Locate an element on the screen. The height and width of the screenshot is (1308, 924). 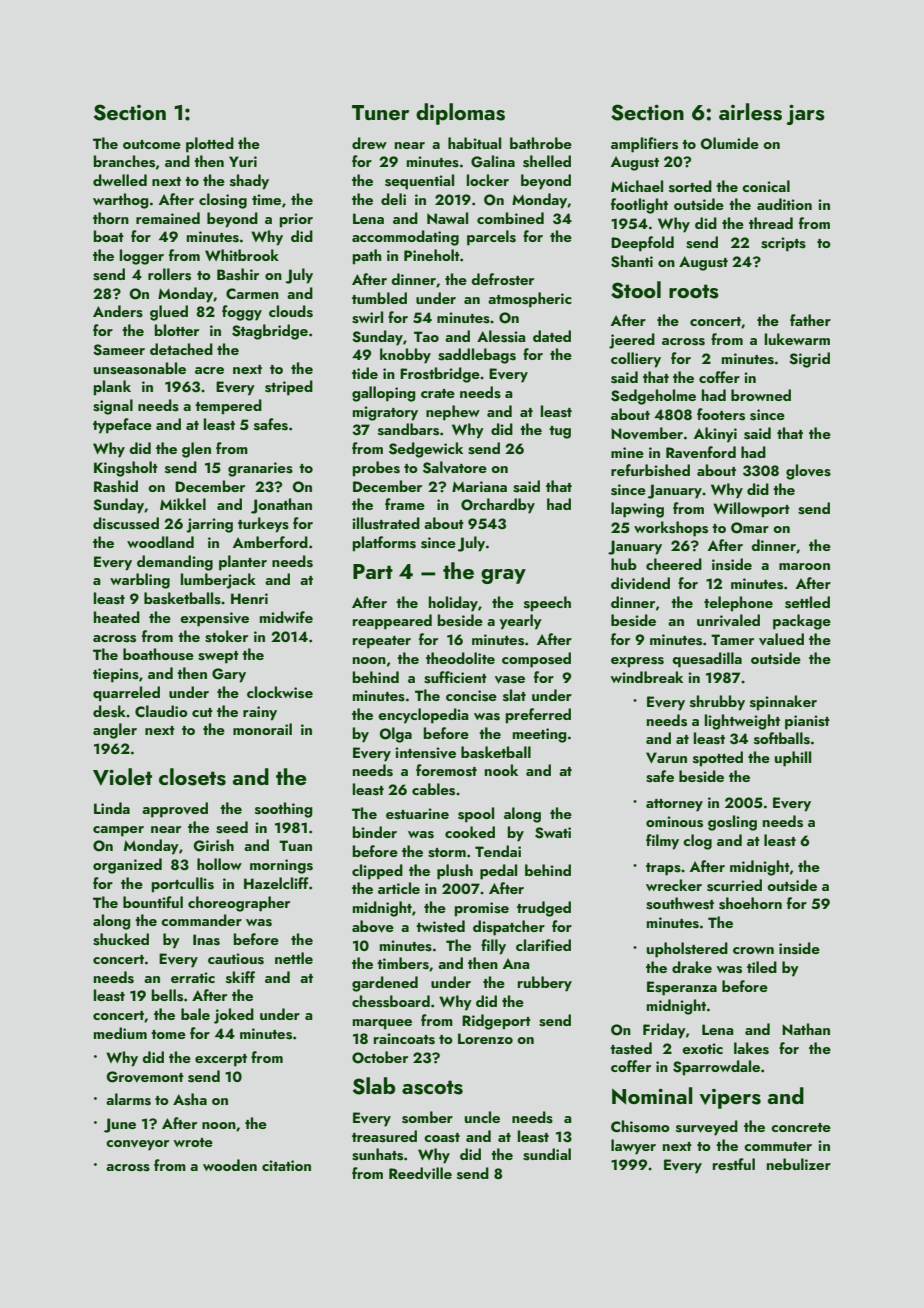
theodolite is located at coordinates (460, 658).
